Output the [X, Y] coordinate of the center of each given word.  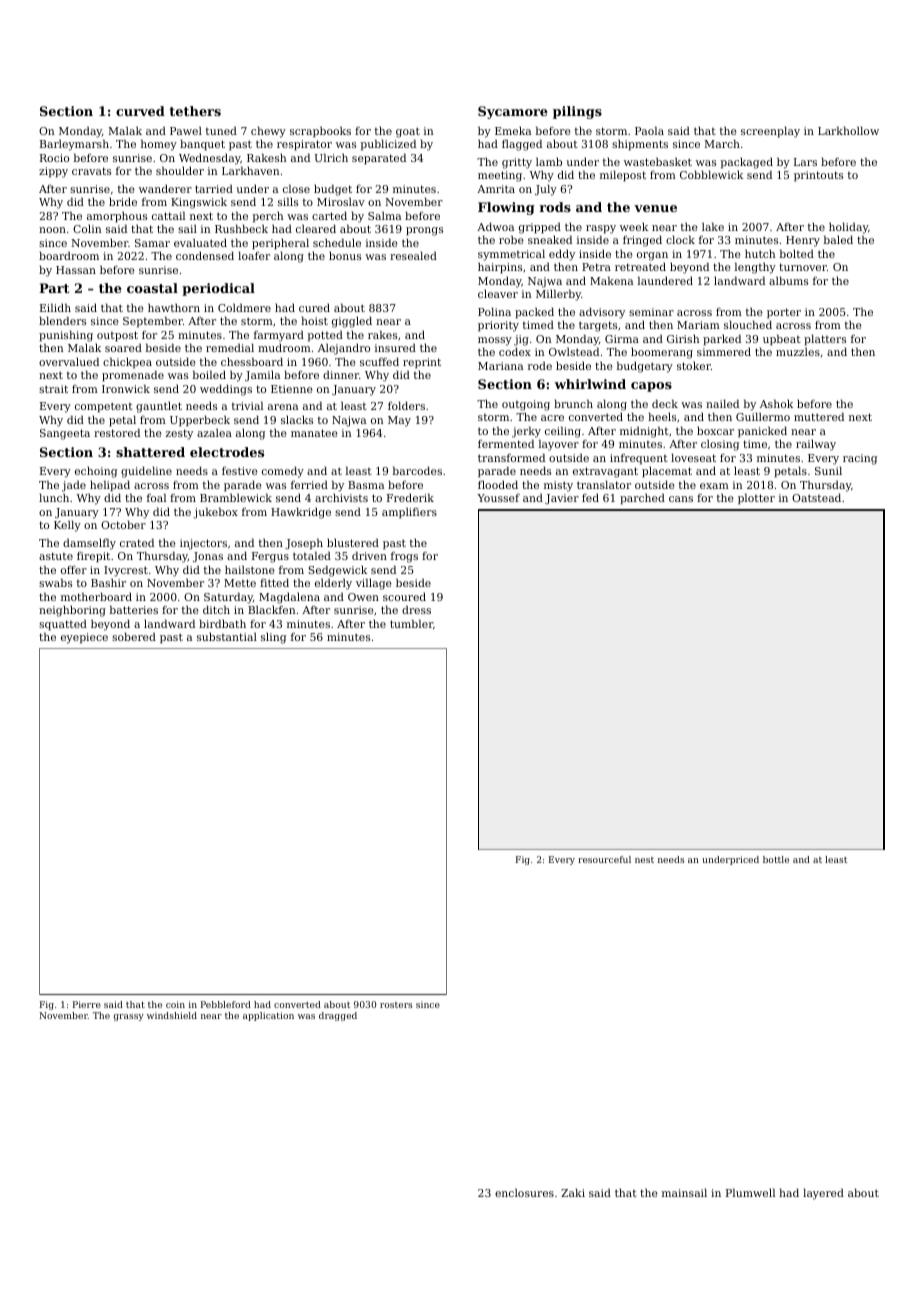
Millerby [558, 295]
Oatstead [816, 497]
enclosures [524, 1192]
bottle [776, 859]
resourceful [604, 859]
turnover [803, 267]
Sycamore [513, 112]
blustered [353, 542]
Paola [649, 130]
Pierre [87, 1004]
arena [283, 407]
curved [140, 111]
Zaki [573, 1192]
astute [56, 556]
